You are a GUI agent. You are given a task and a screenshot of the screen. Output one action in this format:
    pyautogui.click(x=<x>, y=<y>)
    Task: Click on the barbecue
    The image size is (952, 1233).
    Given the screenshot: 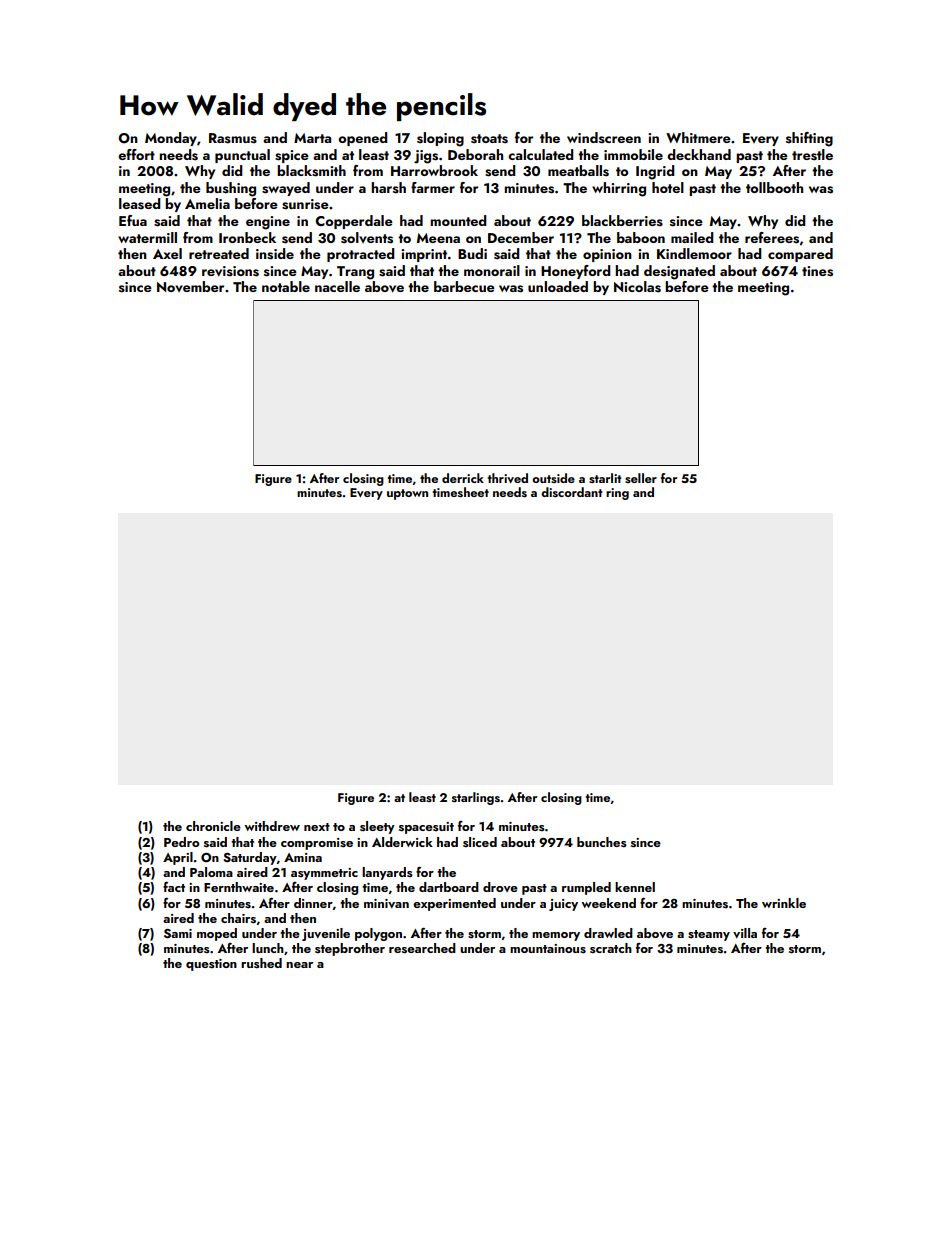 What is the action you would take?
    pyautogui.click(x=464, y=286)
